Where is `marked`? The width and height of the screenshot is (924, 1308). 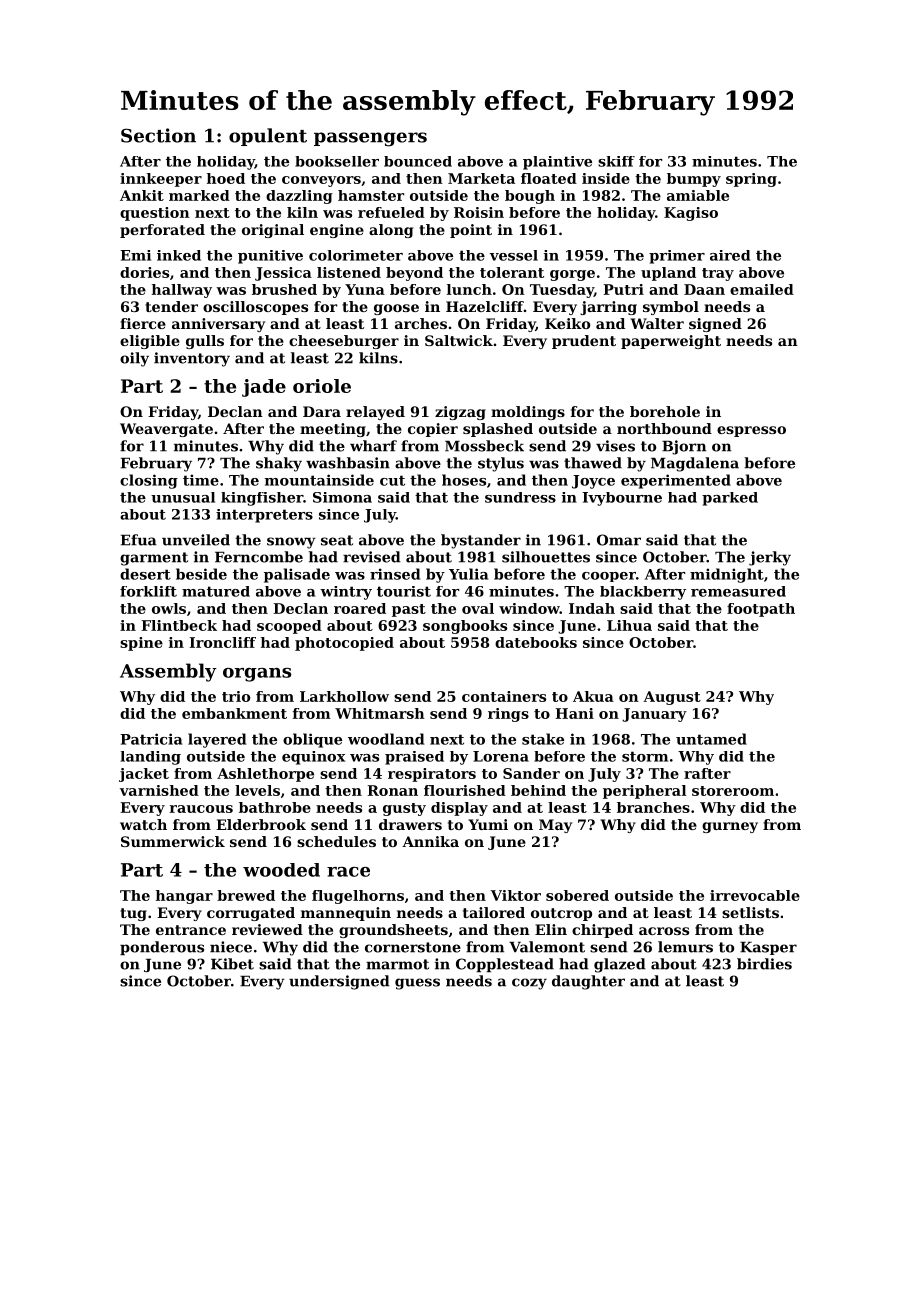 marked is located at coordinates (199, 195).
